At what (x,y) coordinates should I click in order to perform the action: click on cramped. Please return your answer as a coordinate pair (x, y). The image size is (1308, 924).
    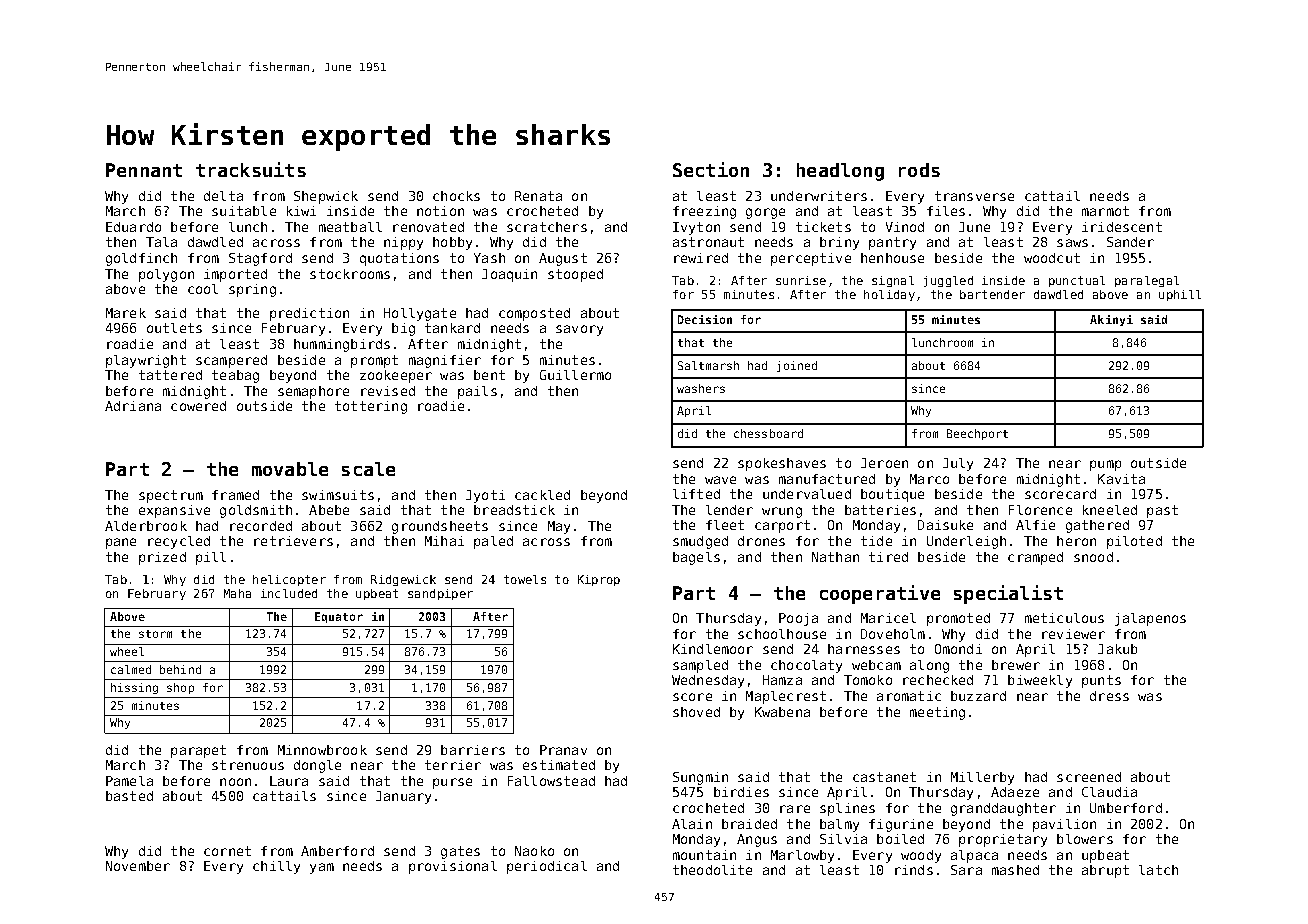
    Looking at the image, I should click on (1035, 558).
